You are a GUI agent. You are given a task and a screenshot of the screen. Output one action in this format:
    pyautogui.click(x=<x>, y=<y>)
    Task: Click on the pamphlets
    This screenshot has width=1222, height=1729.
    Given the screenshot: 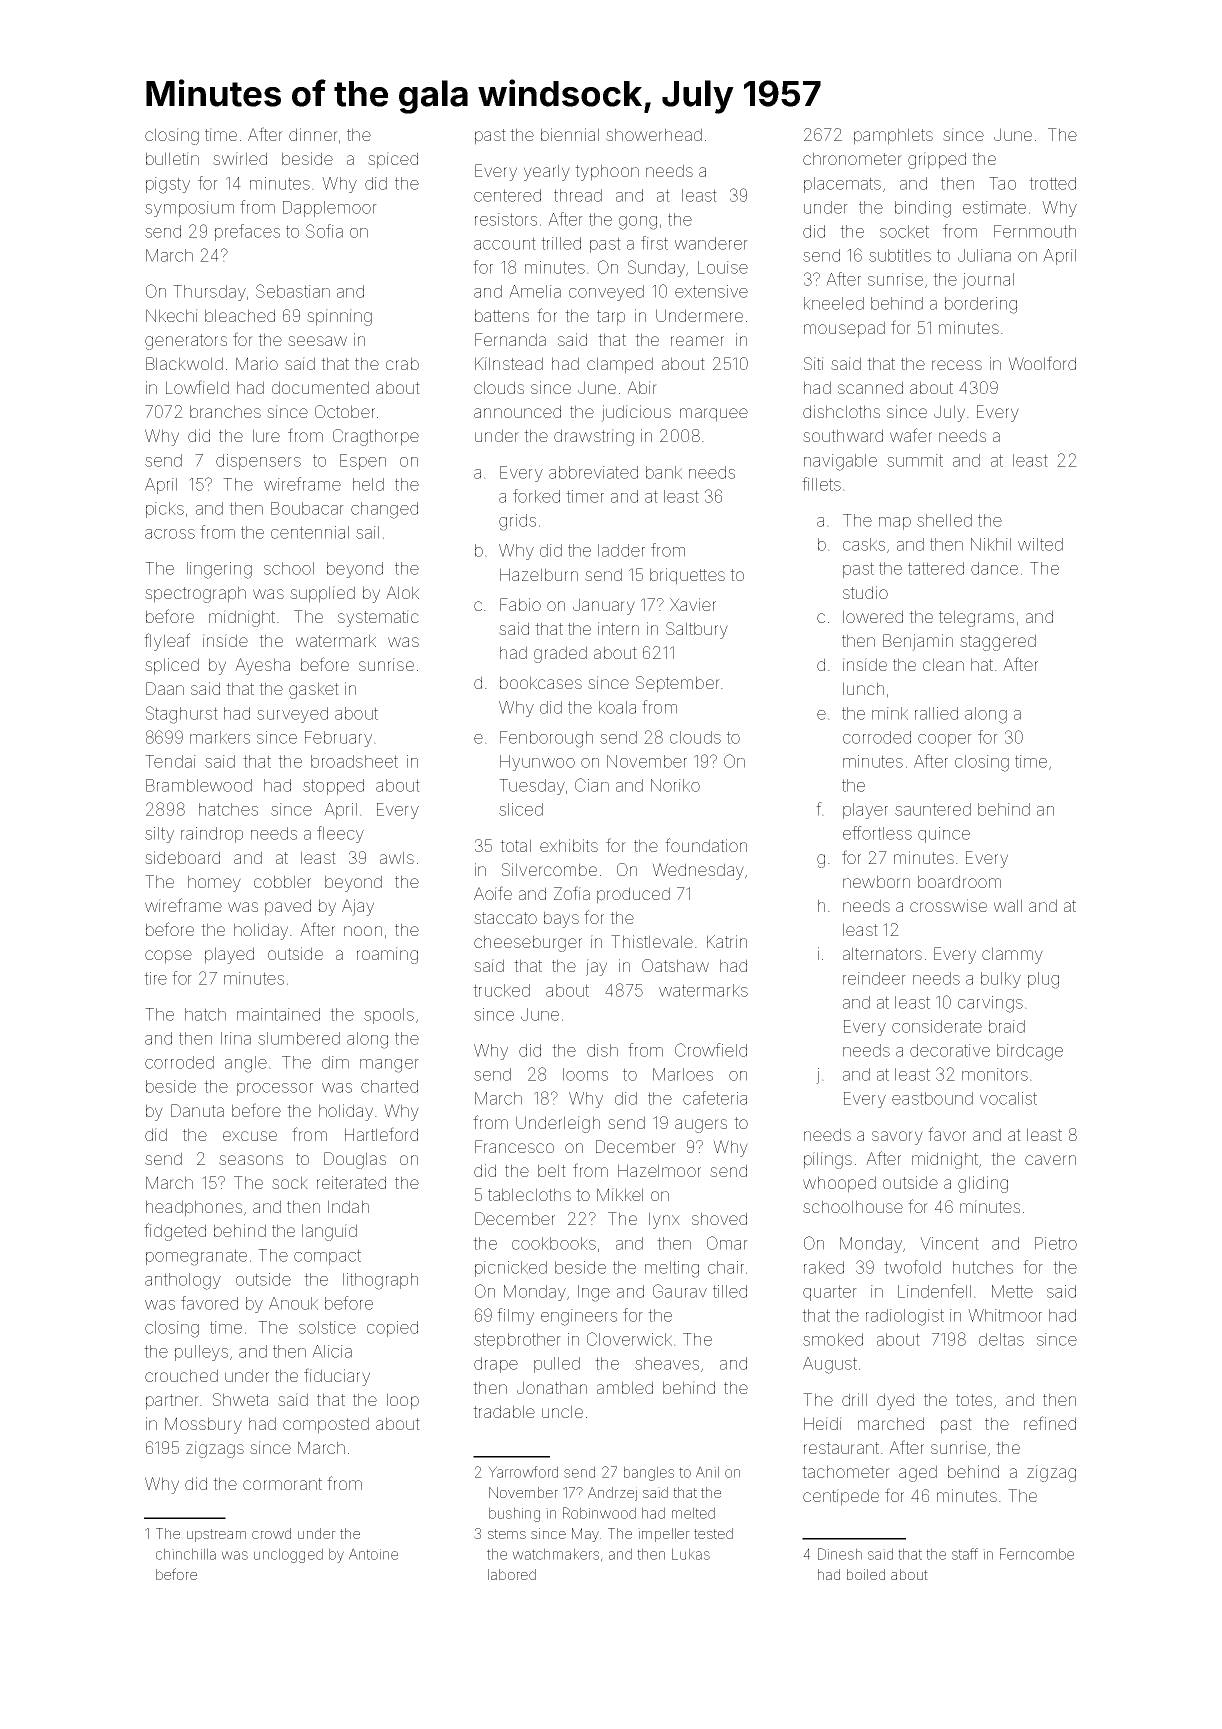 What is the action you would take?
    pyautogui.click(x=893, y=136)
